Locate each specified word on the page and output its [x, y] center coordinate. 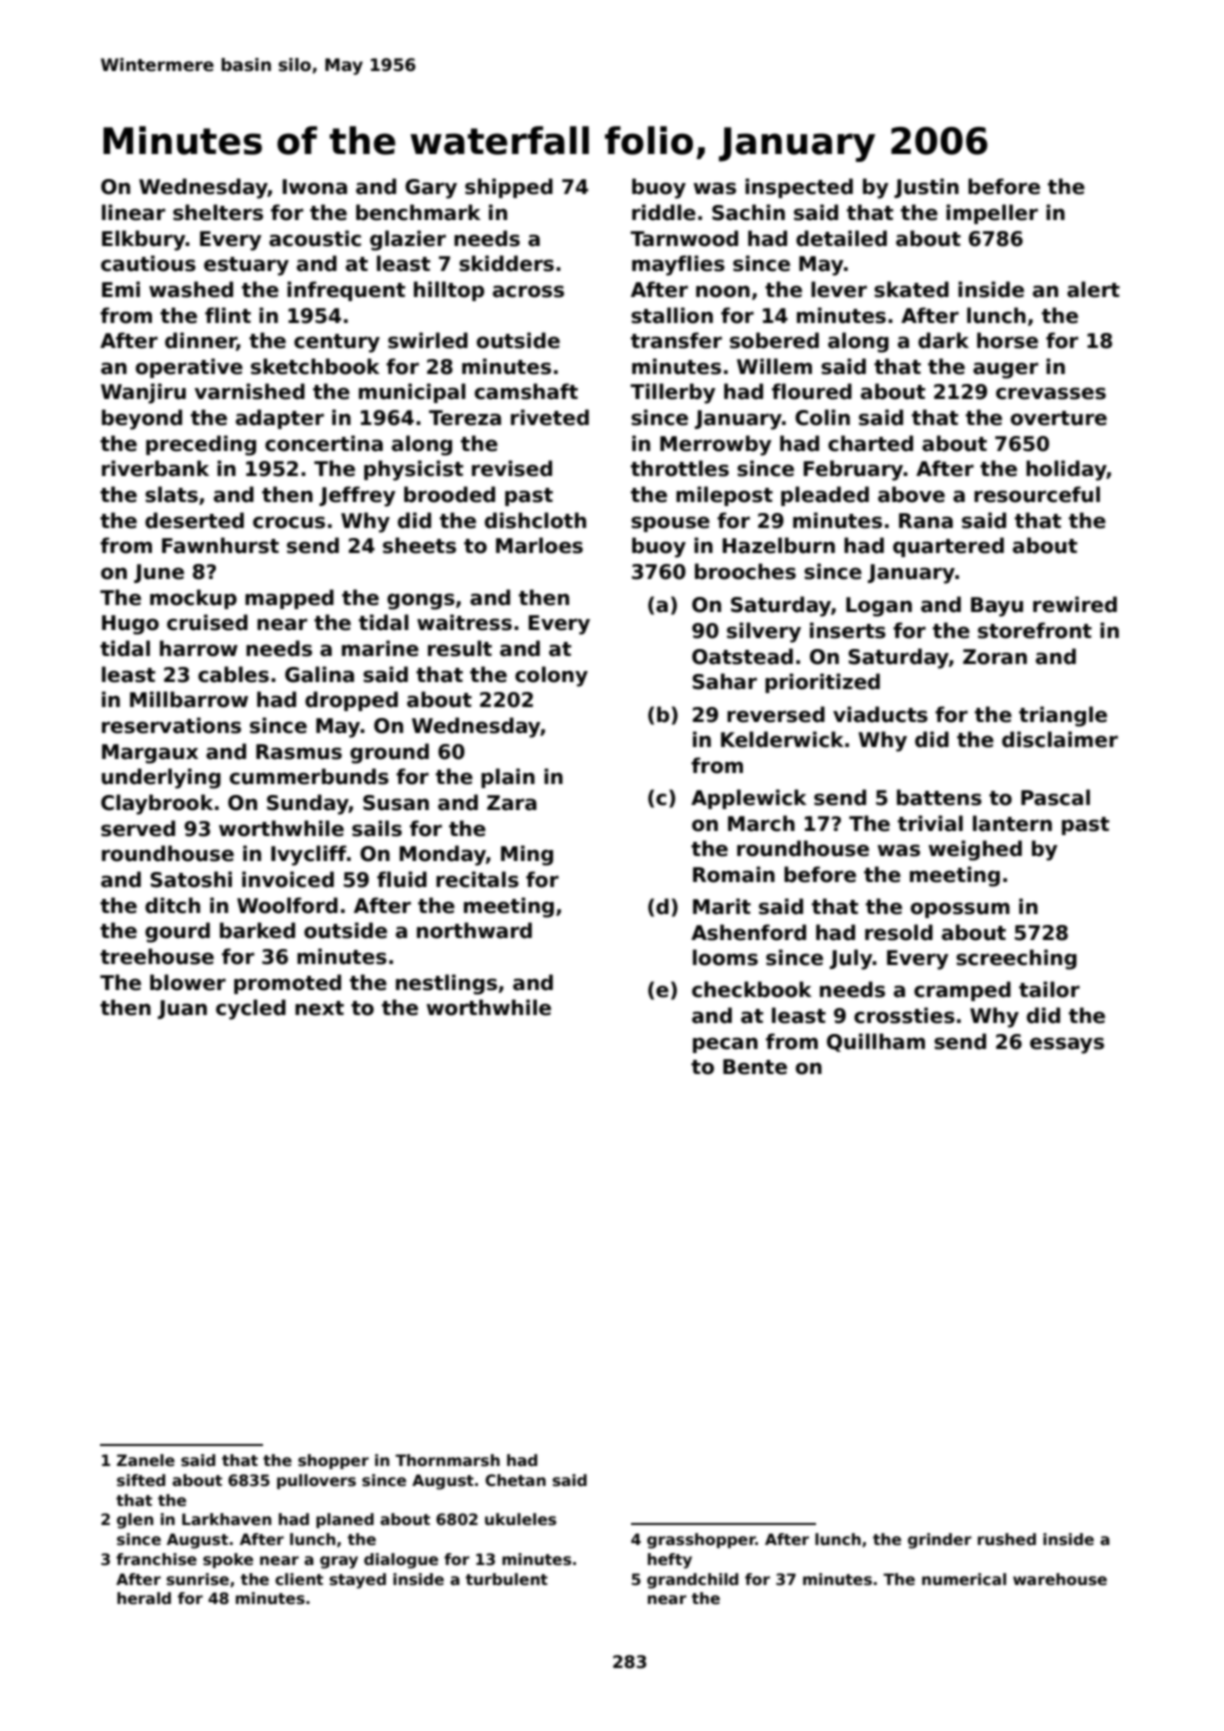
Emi [121, 289]
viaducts [880, 714]
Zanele [146, 1460]
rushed [1007, 1539]
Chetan [515, 1480]
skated [911, 289]
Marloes [539, 545]
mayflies [678, 265]
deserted [194, 520]
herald [144, 1598]
